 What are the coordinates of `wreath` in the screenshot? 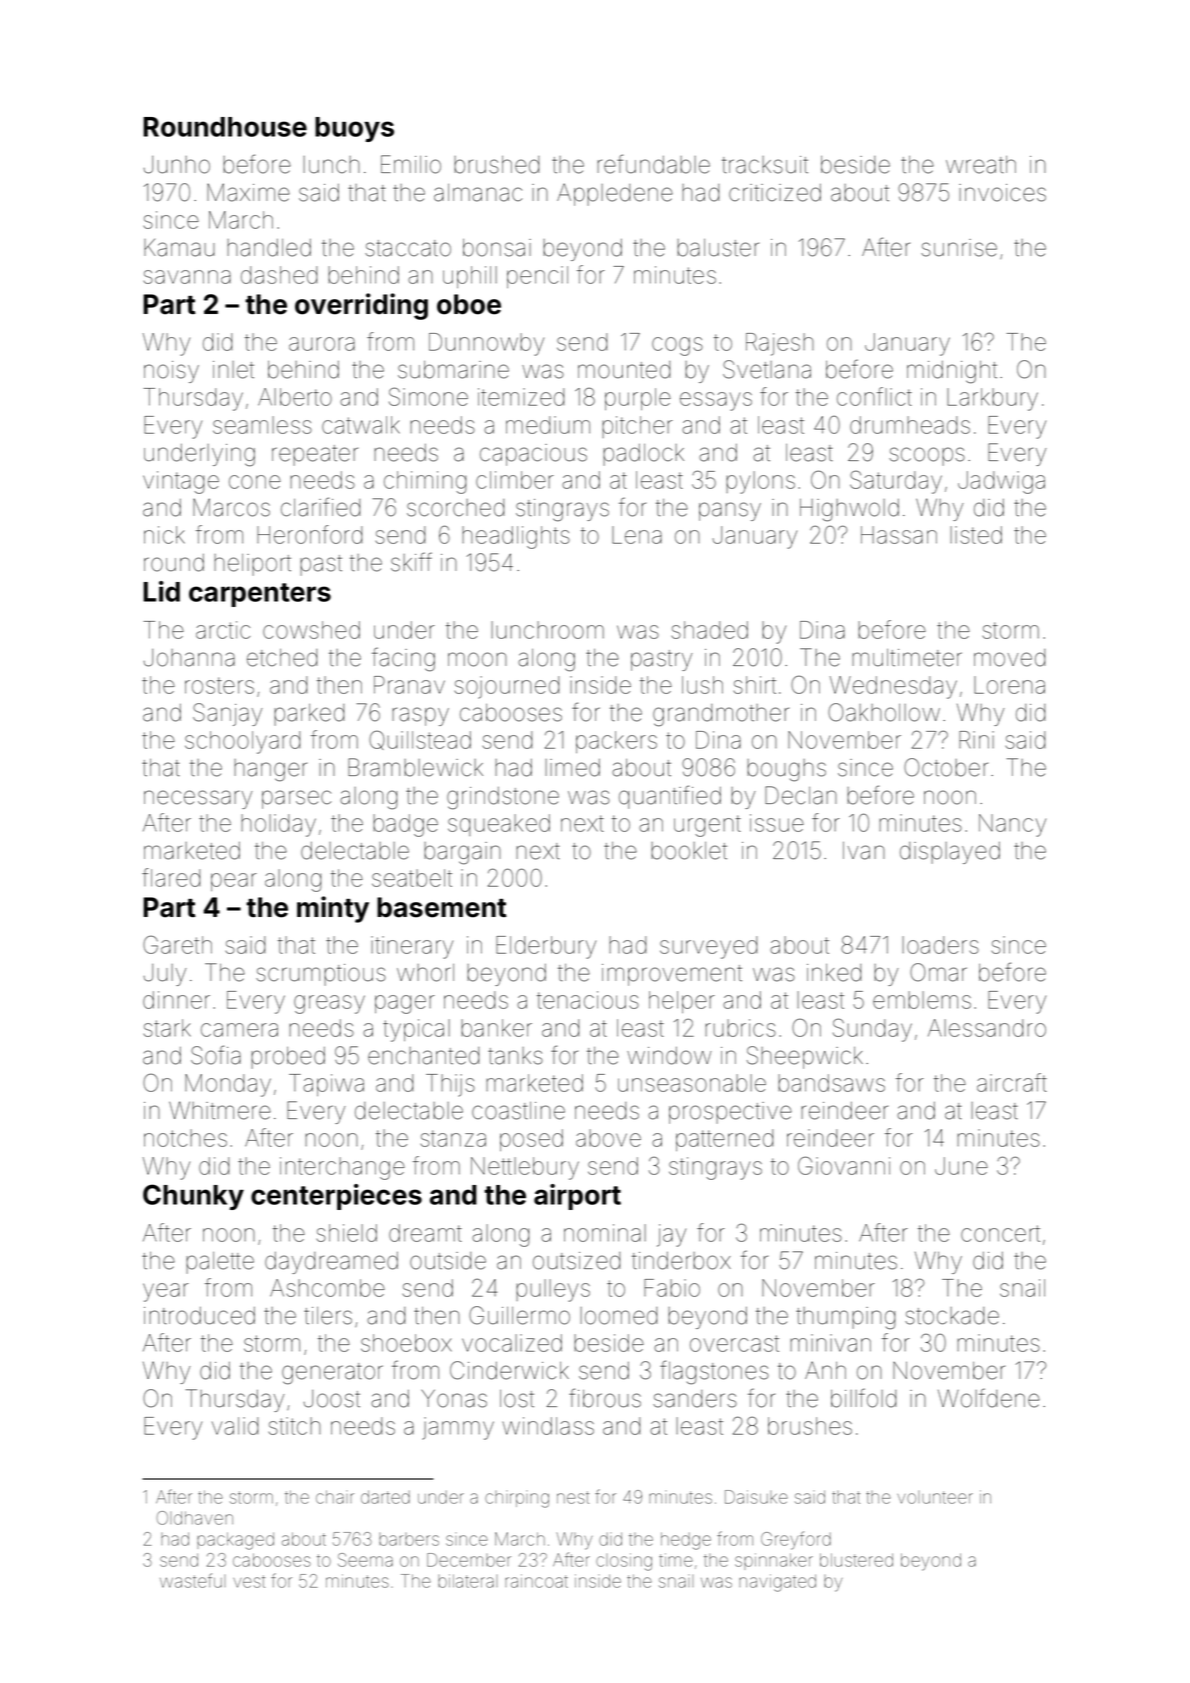 It's located at (981, 165).
